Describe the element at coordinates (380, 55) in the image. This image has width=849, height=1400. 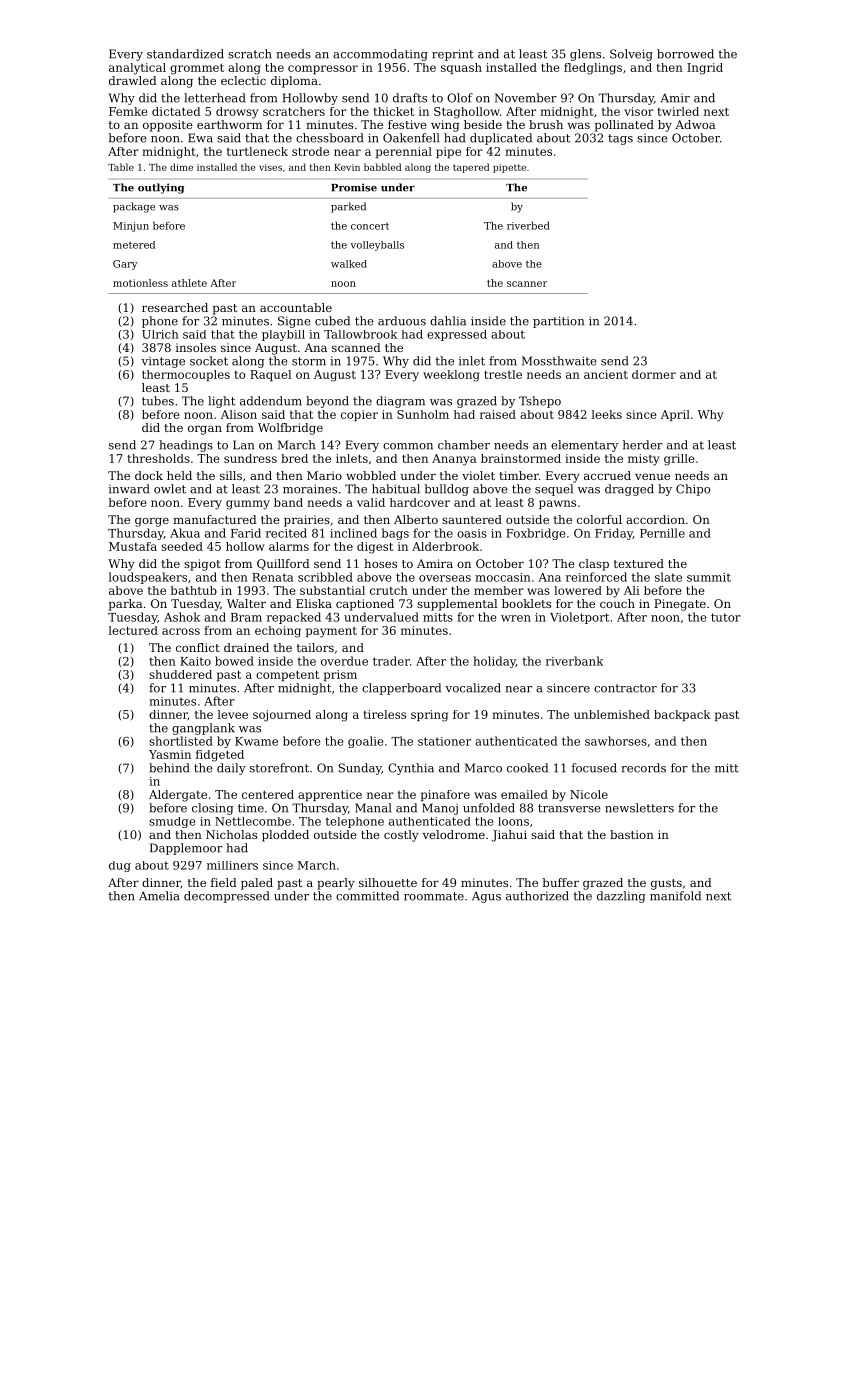
I see `accommodating` at that location.
